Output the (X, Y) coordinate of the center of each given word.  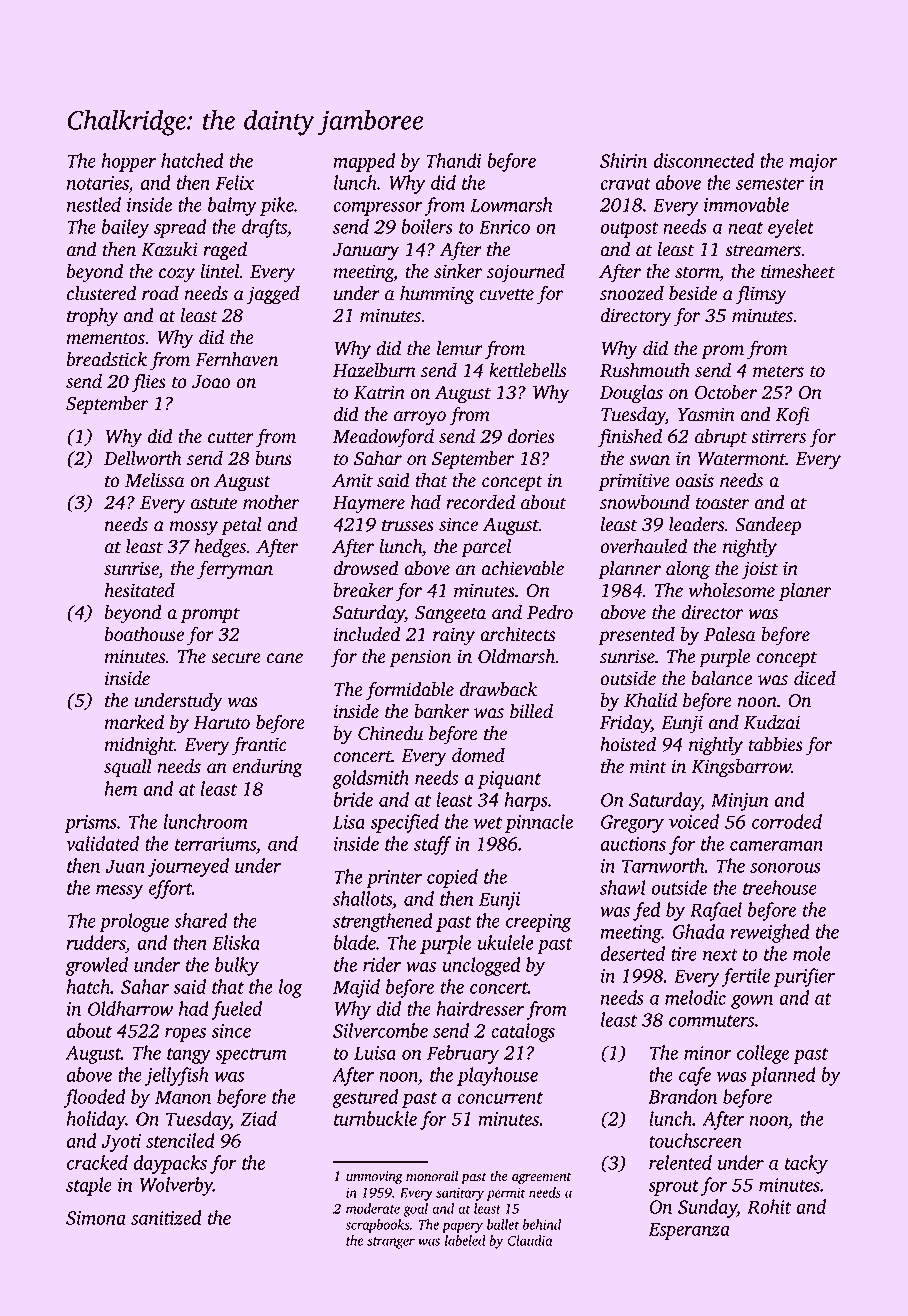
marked (134, 722)
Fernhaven (236, 359)
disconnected (704, 160)
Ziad (258, 1118)
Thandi (454, 160)
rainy (454, 636)
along (688, 570)
